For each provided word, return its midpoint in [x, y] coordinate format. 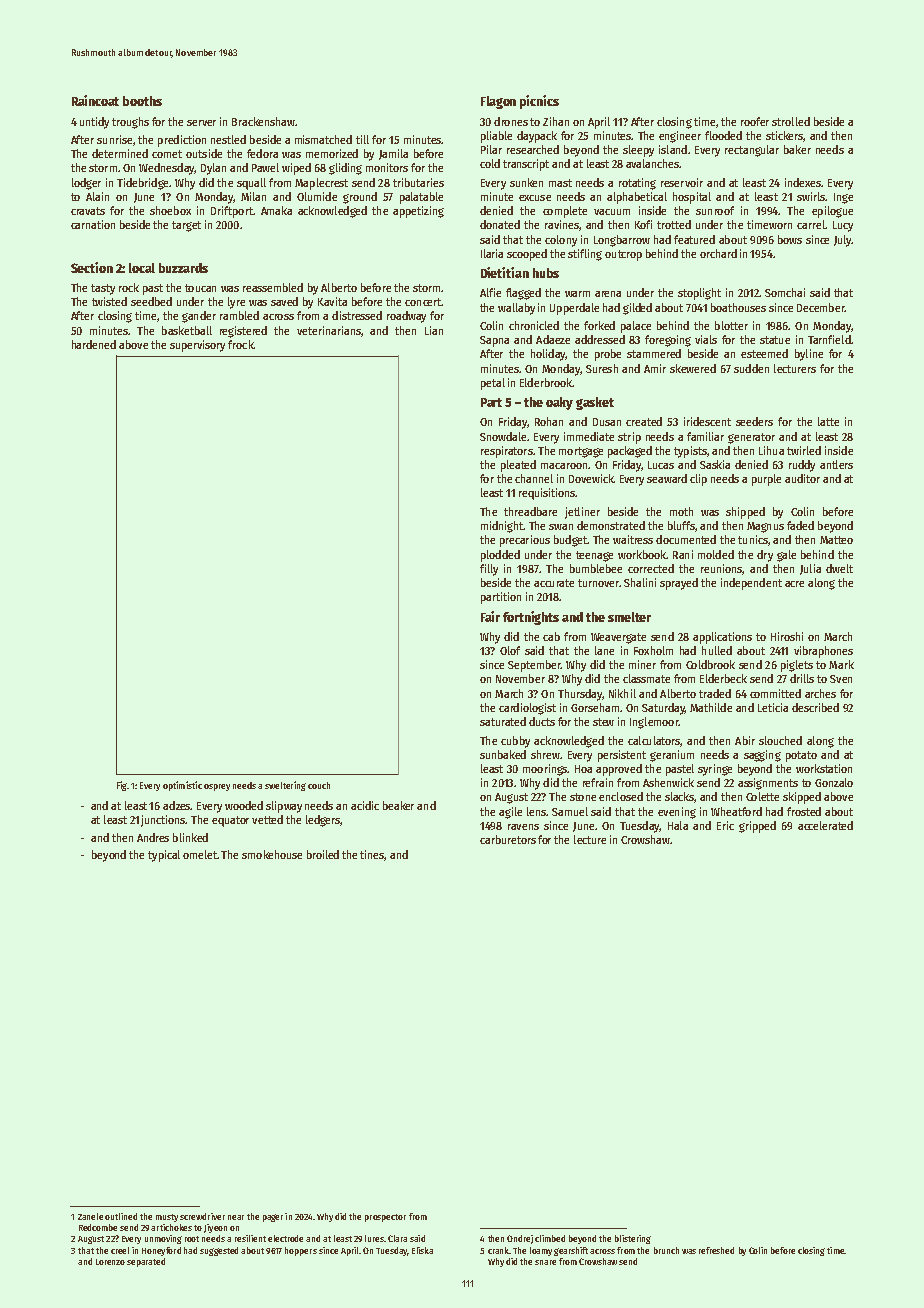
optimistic [182, 786]
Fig [122, 786]
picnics [539, 102]
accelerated [825, 825]
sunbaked [503, 754]
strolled [791, 121]
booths [142, 101]
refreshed [716, 1250]
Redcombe [98, 1227]
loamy [541, 1251]
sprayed [679, 584]
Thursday [580, 695]
